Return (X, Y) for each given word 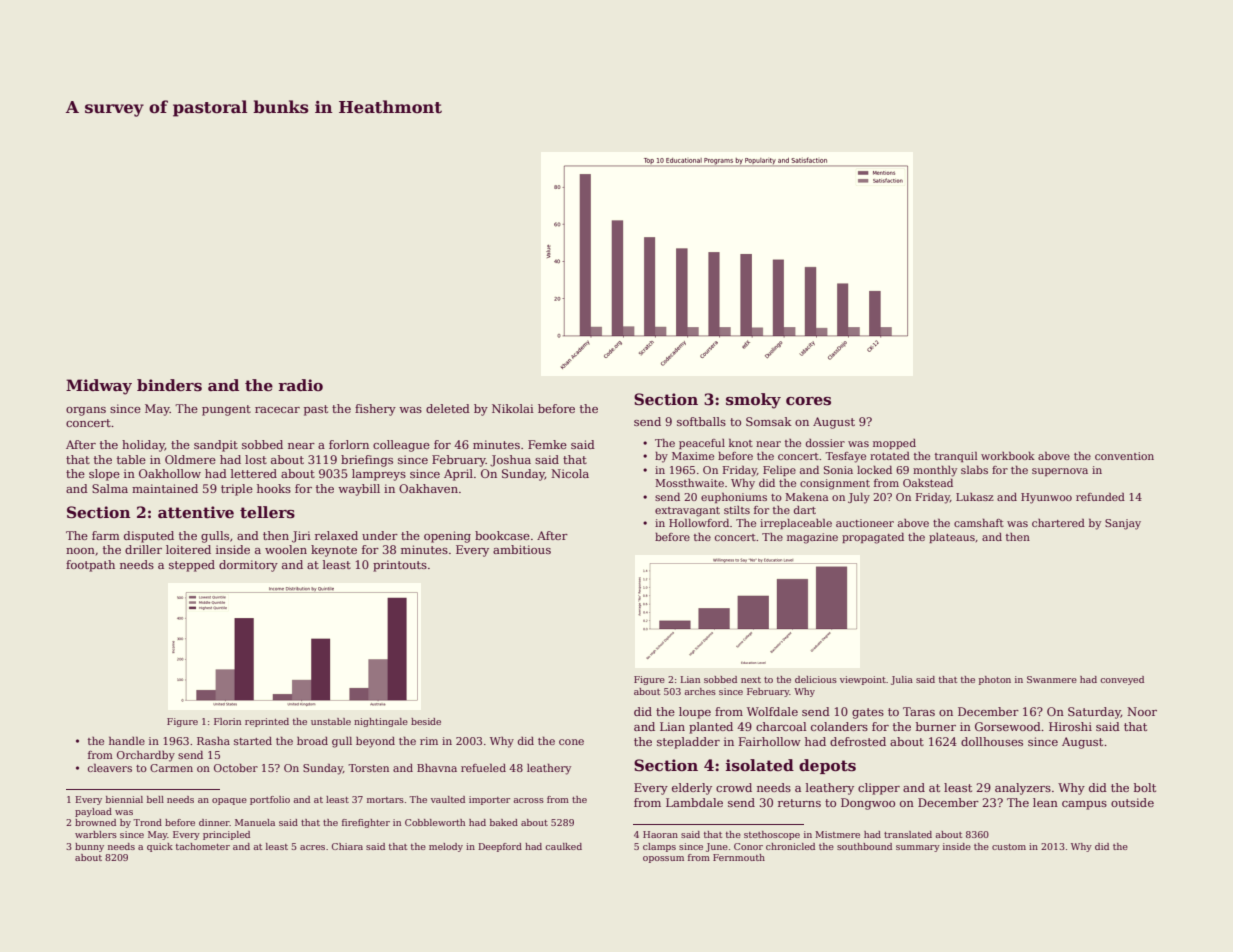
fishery (375, 410)
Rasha (213, 741)
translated (908, 834)
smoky (753, 401)
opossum (663, 859)
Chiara (347, 846)
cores (808, 401)
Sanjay (1123, 524)
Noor (1142, 711)
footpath (90, 566)
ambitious (522, 549)
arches (700, 691)
